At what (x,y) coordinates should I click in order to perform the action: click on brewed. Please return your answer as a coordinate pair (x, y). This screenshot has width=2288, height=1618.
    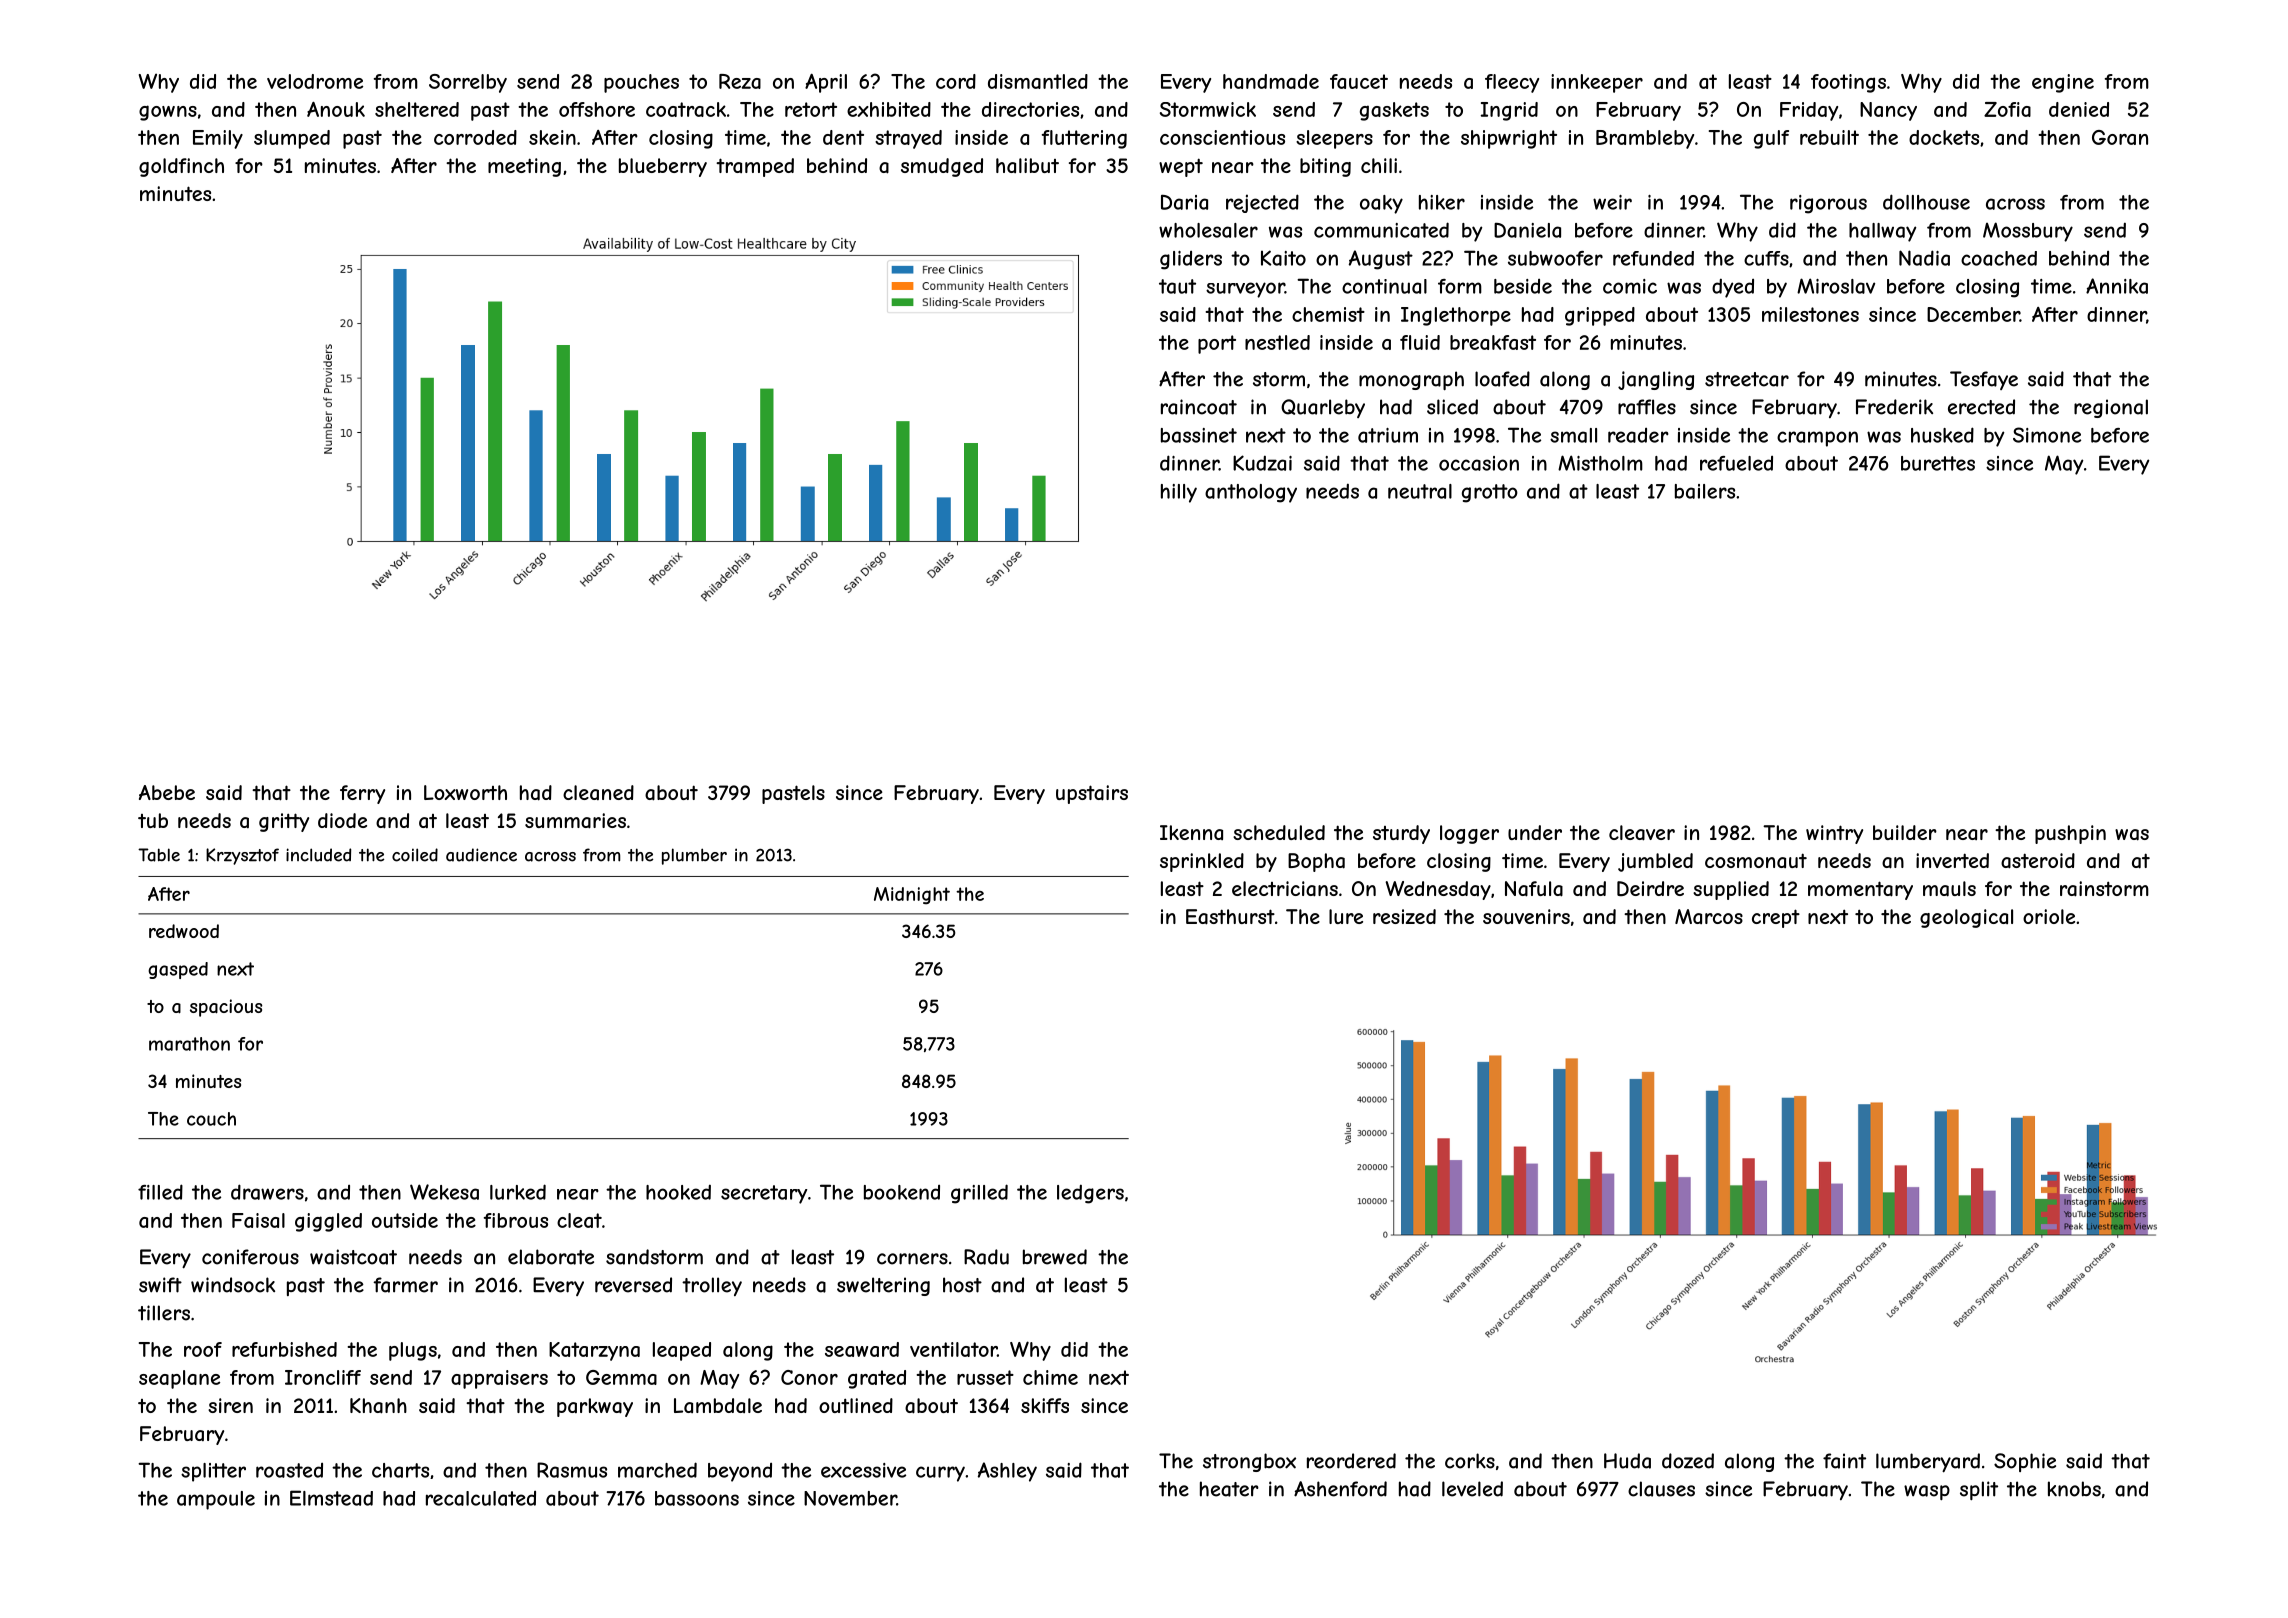
    Looking at the image, I should click on (1055, 1257).
